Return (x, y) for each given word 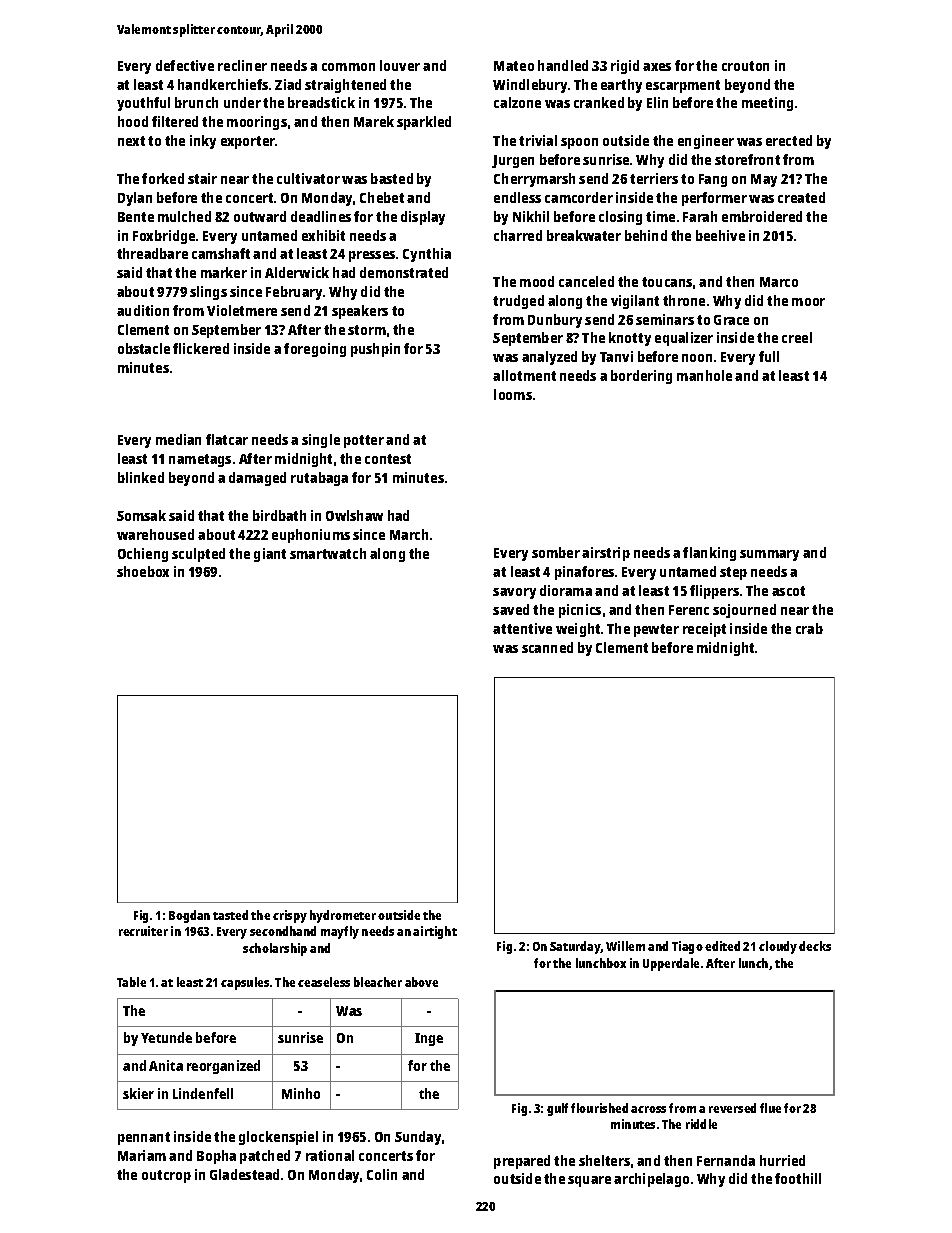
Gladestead (244, 1174)
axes (657, 67)
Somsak (141, 515)
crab (809, 628)
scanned (547, 647)
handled (563, 65)
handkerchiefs (223, 84)
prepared (522, 1162)
